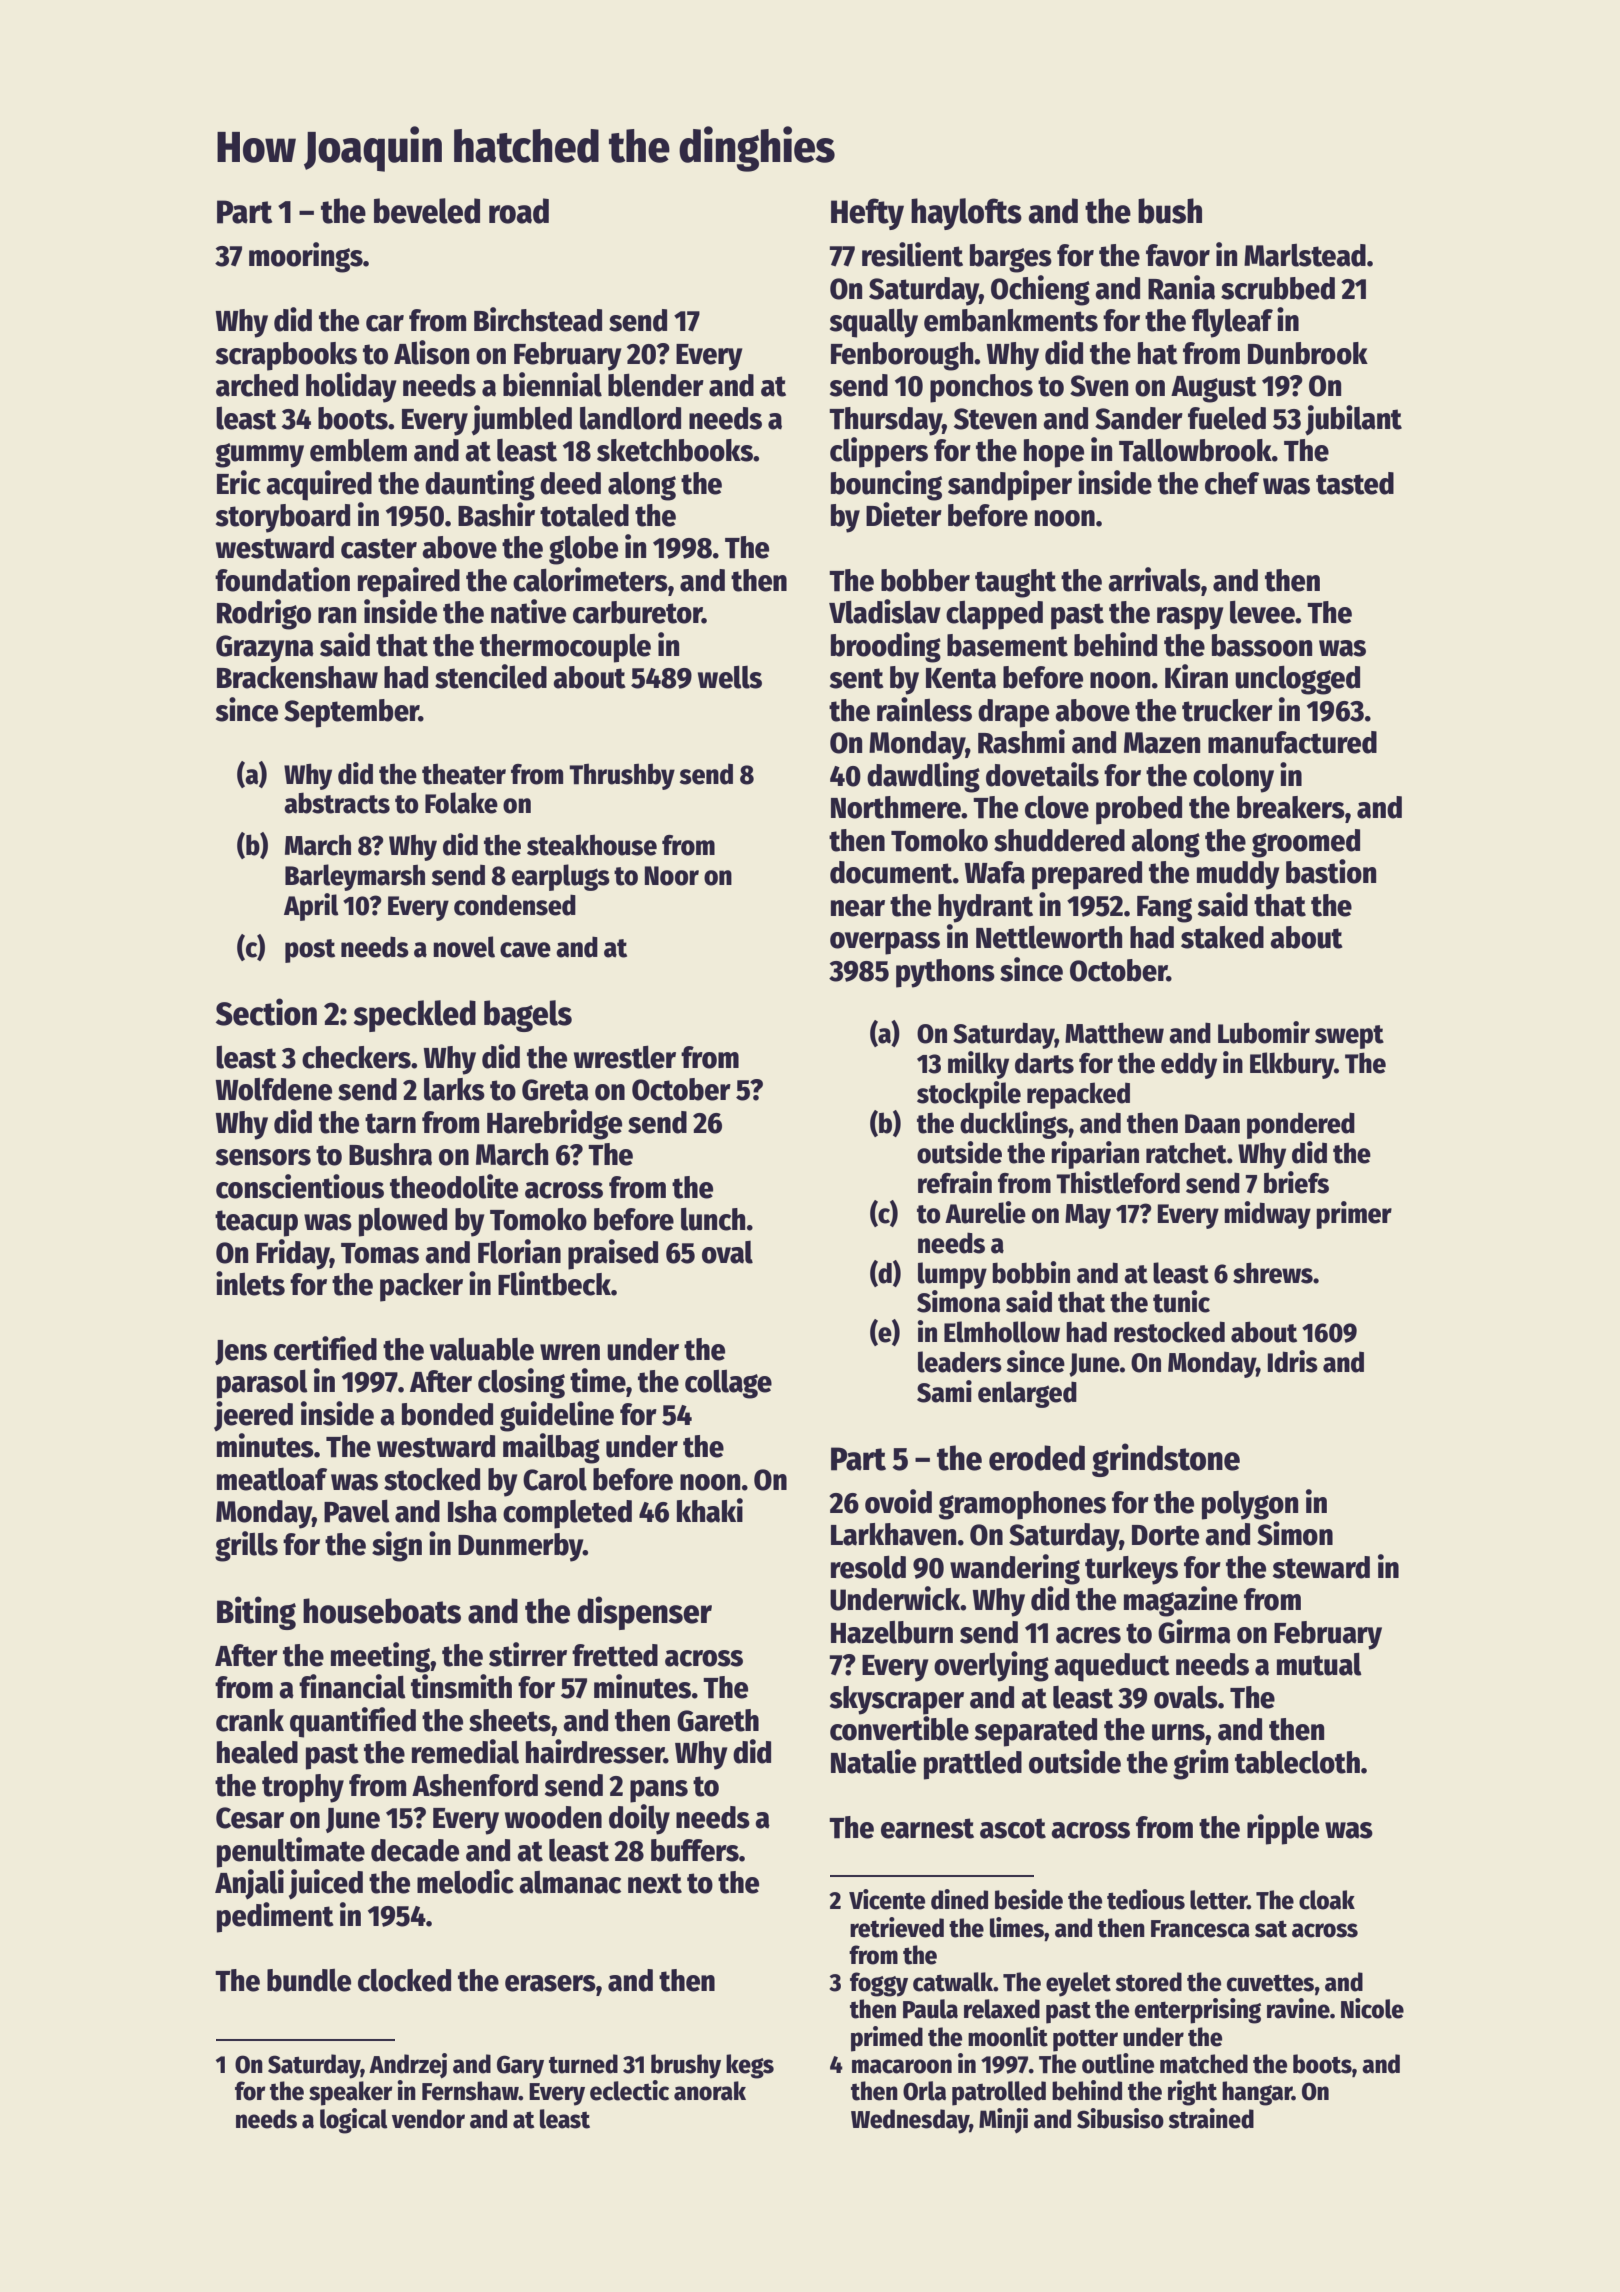  I want to click on vendor, so click(428, 2119).
